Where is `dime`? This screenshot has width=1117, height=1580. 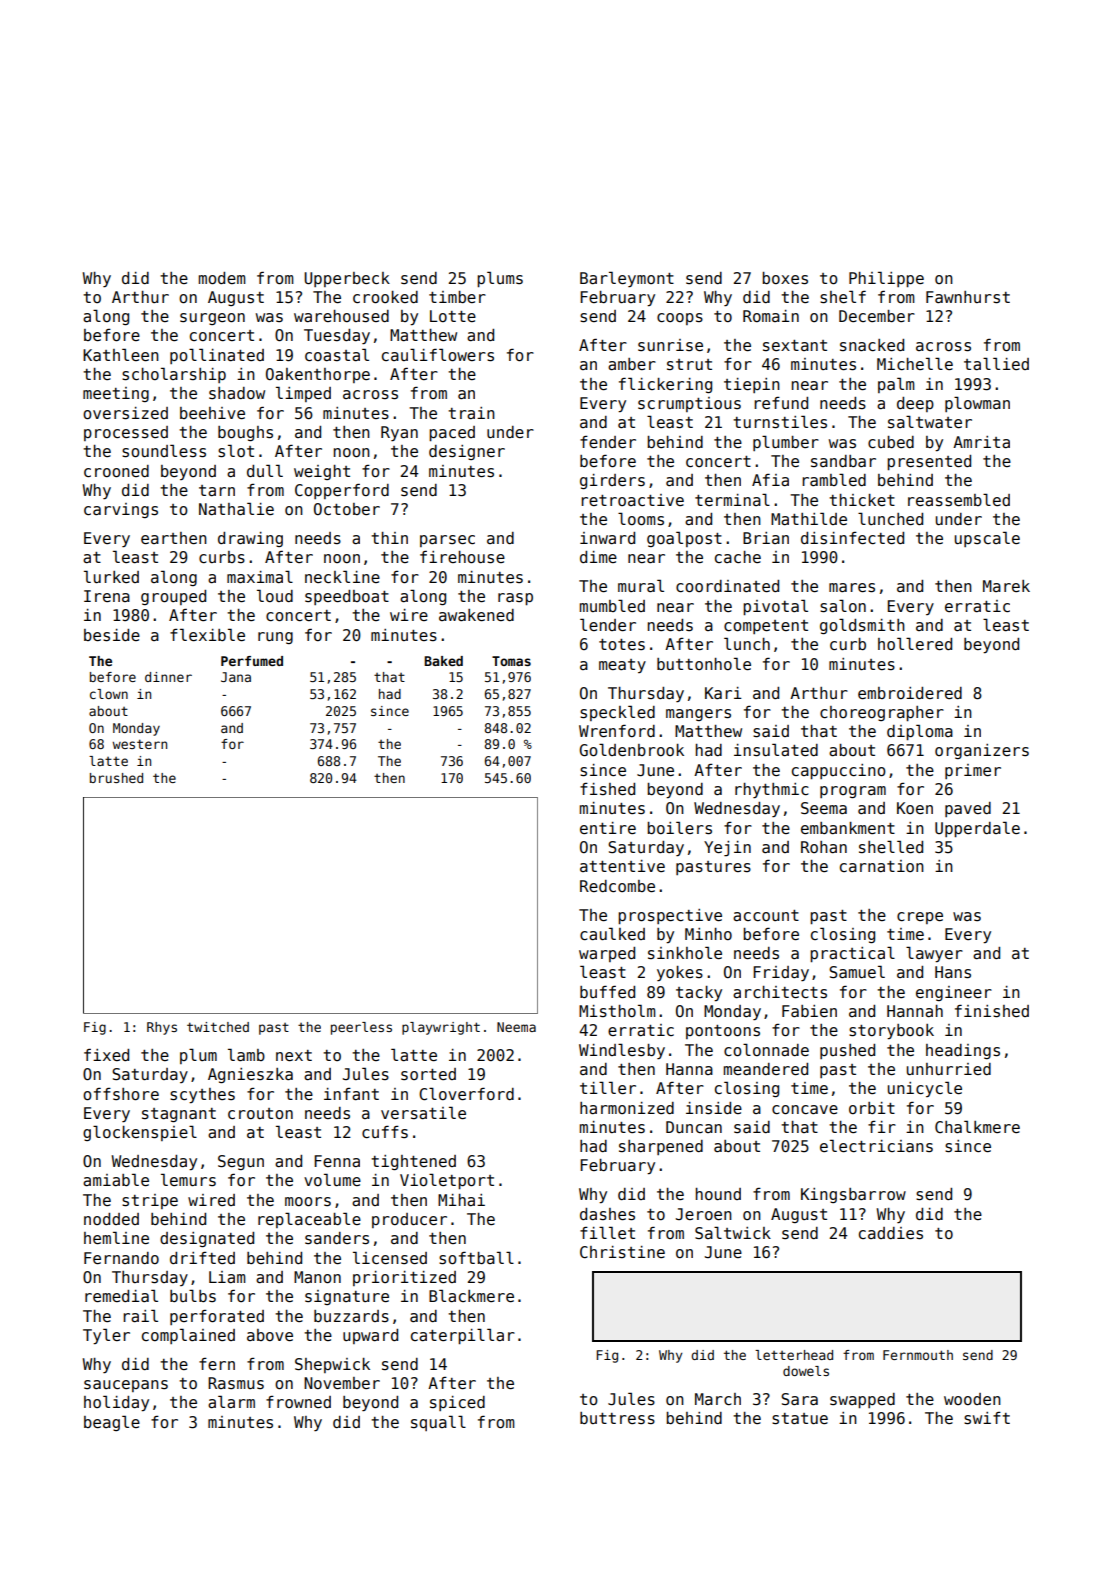
dime is located at coordinates (598, 557).
